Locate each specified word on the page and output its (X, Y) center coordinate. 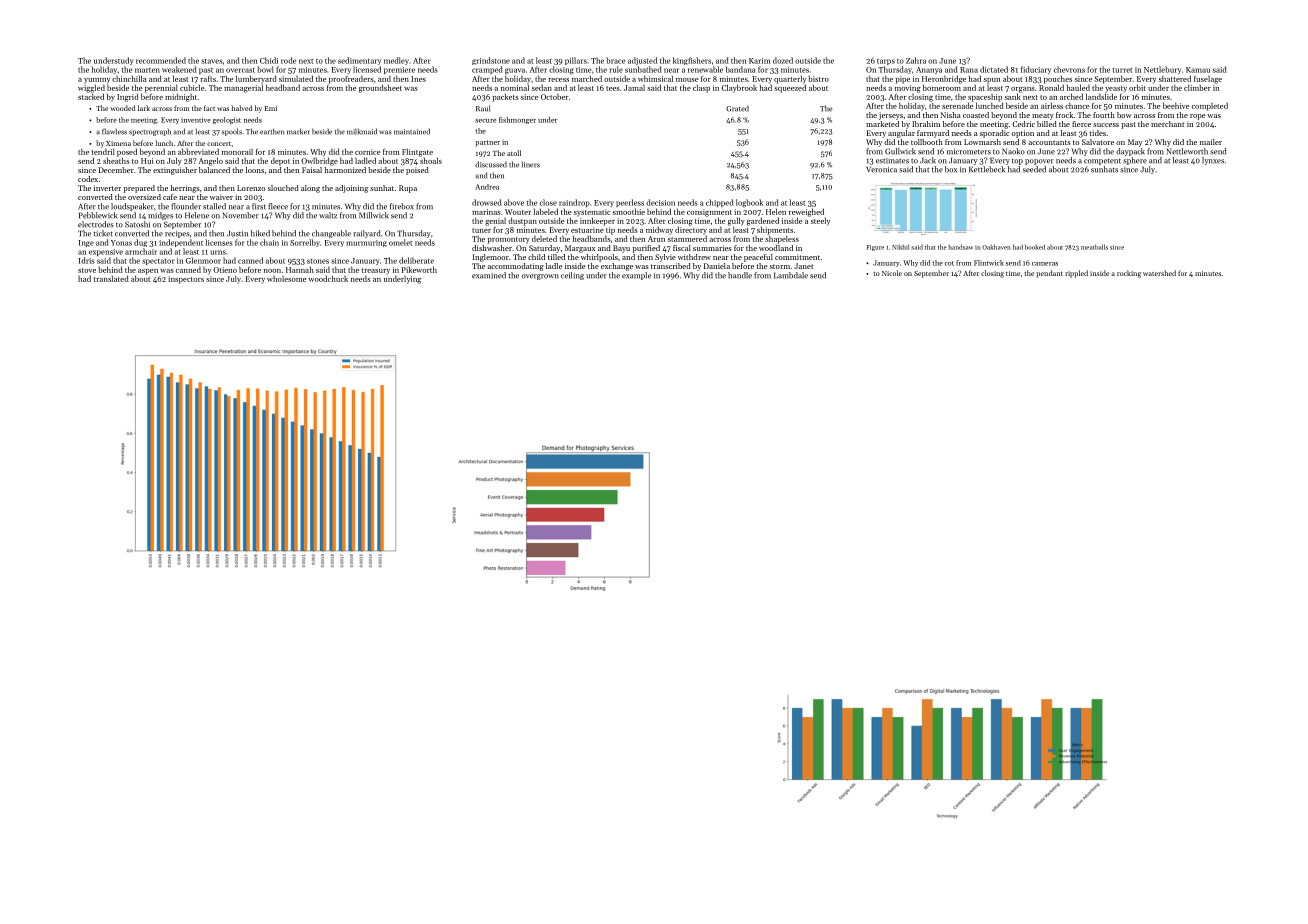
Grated (737, 108)
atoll (514, 153)
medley (396, 61)
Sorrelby (305, 243)
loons (255, 170)
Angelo (211, 161)
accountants (1049, 142)
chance (1077, 105)
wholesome (286, 278)
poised (417, 171)
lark (144, 108)
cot (949, 263)
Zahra (916, 60)
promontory (508, 240)
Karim (759, 61)
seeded (1034, 169)
